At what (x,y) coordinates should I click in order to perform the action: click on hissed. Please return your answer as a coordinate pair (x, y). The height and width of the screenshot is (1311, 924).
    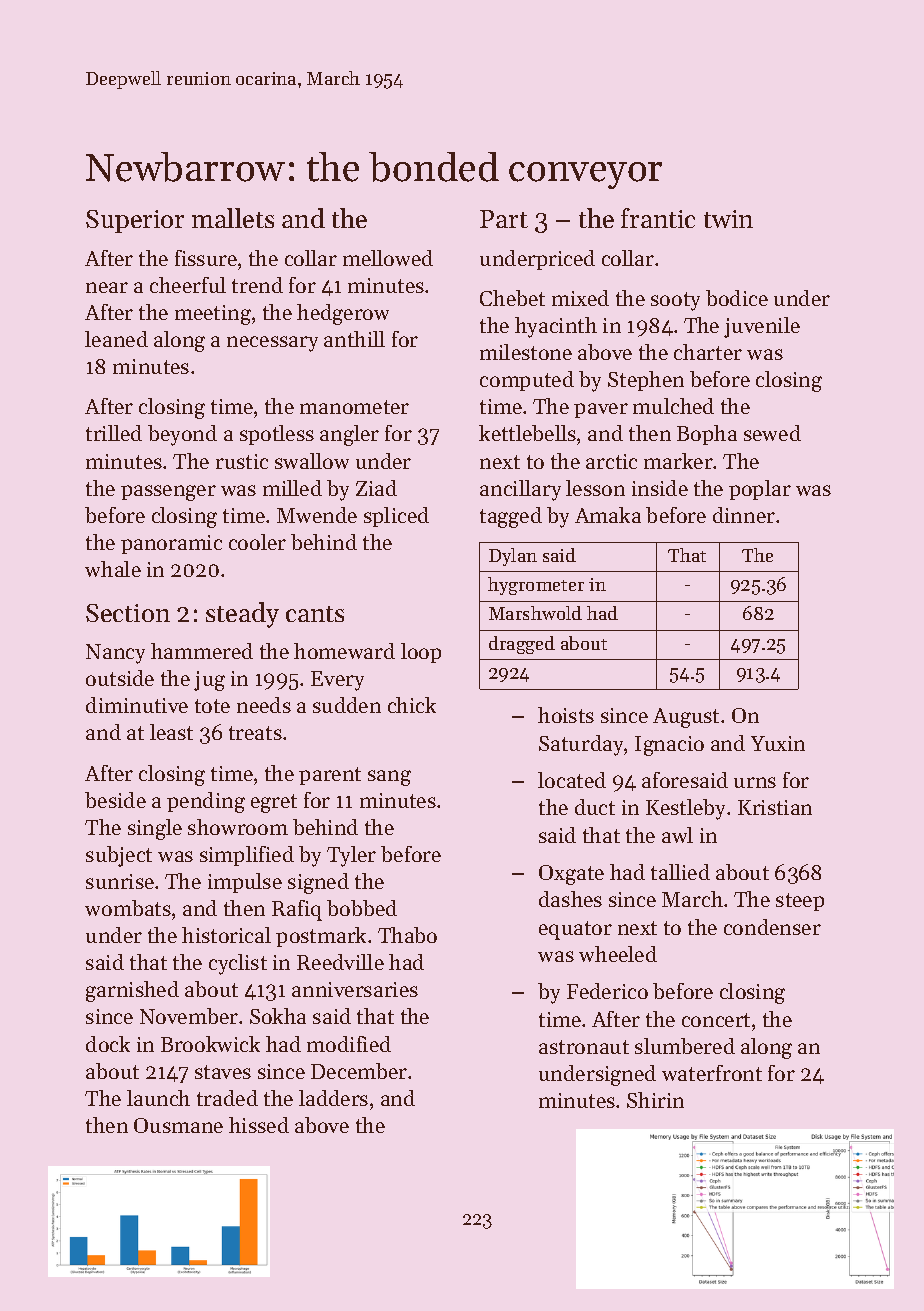
    Looking at the image, I should click on (259, 1125).
